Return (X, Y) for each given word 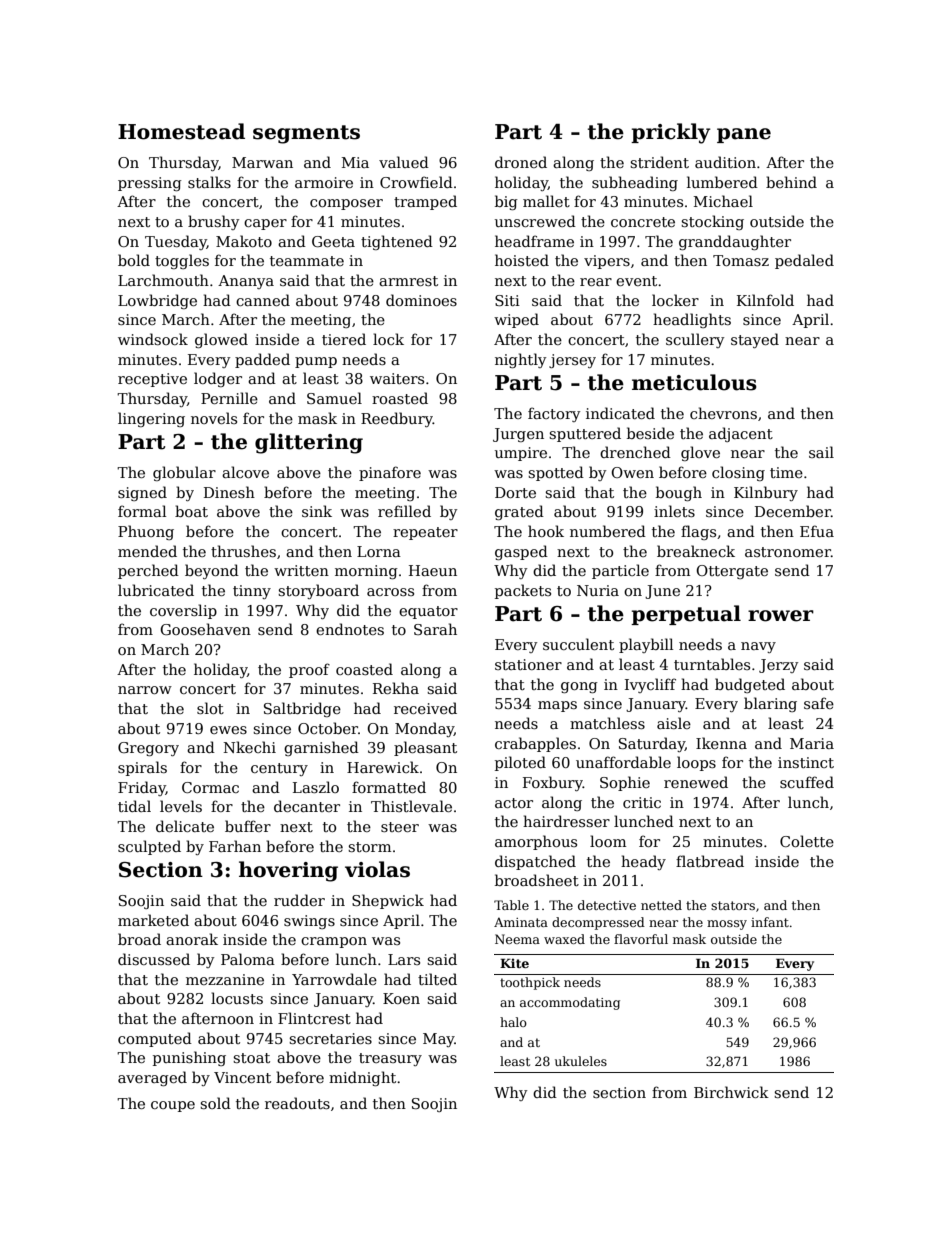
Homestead (181, 131)
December (793, 511)
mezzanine (225, 979)
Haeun (433, 570)
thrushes (243, 551)
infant (770, 922)
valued (404, 162)
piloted (520, 763)
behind (791, 182)
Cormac (210, 787)
